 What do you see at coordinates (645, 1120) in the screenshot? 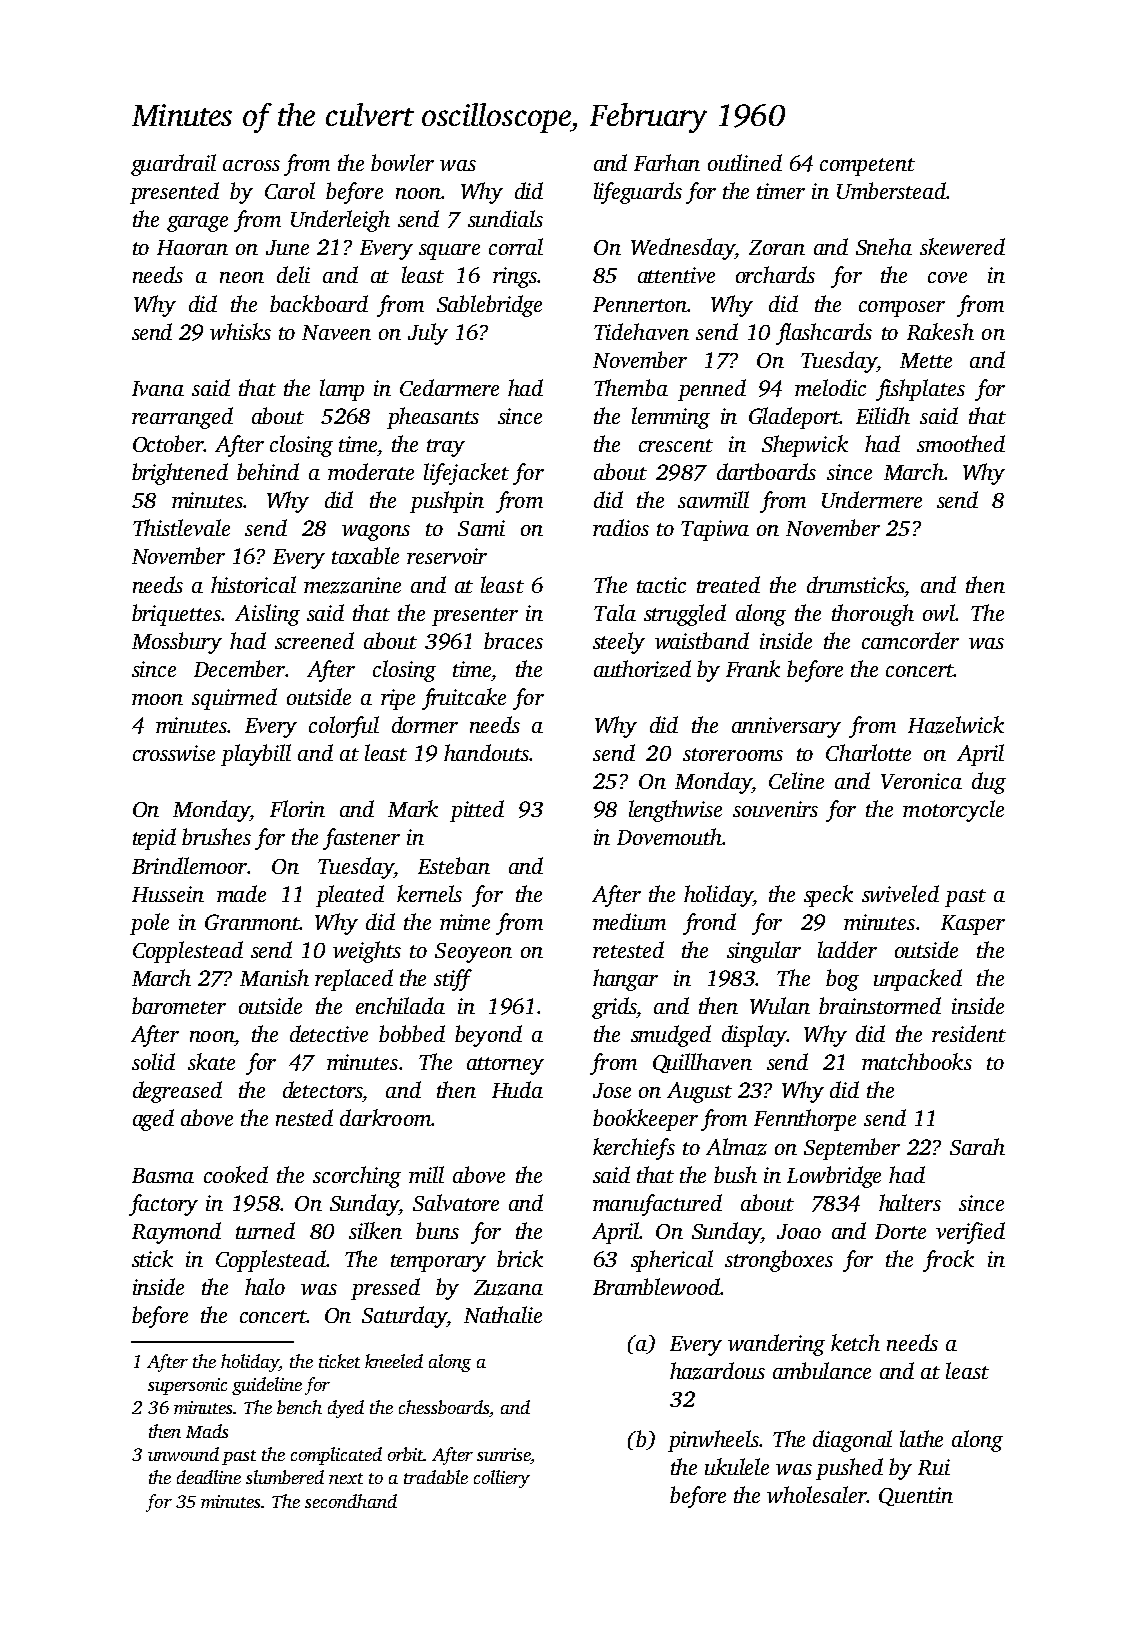
I see `bookkeeper` at bounding box center [645, 1120].
